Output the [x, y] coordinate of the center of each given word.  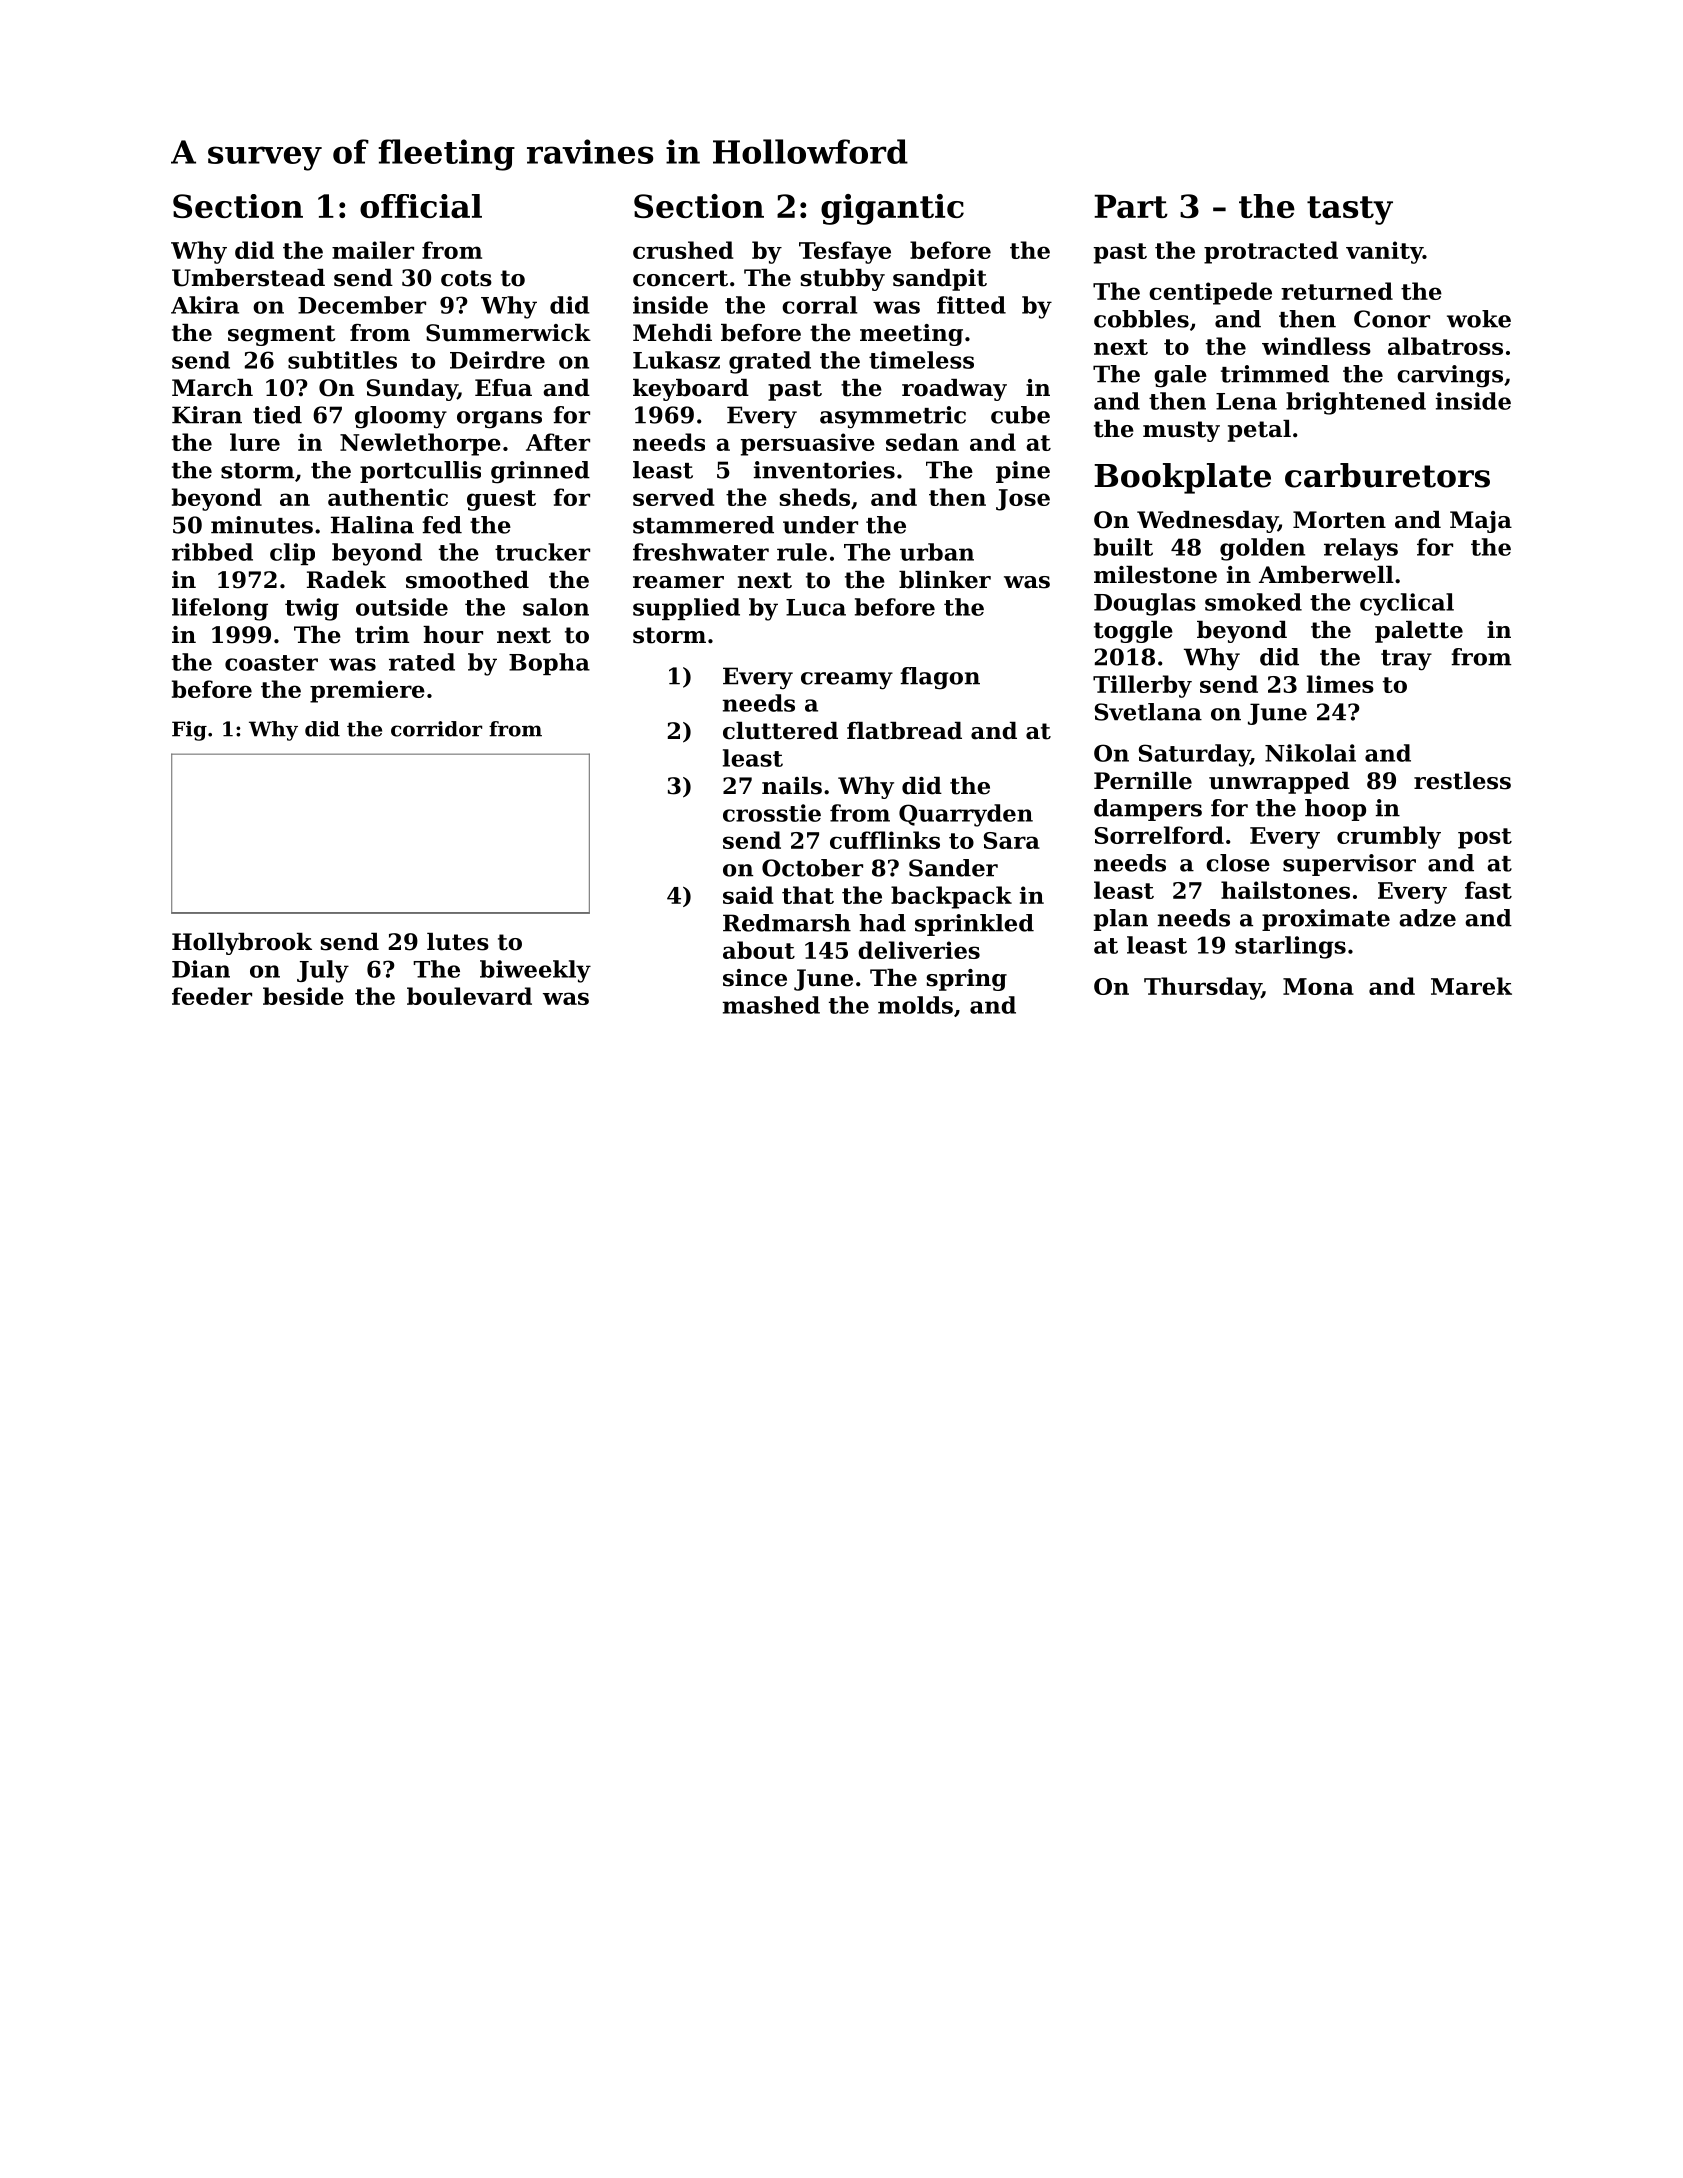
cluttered [780, 731]
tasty [1350, 210]
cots [466, 278]
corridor [436, 729]
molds [915, 1005]
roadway [954, 390]
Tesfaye [845, 252]
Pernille [1143, 781]
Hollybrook [242, 944]
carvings [1450, 376]
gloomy [401, 417]
